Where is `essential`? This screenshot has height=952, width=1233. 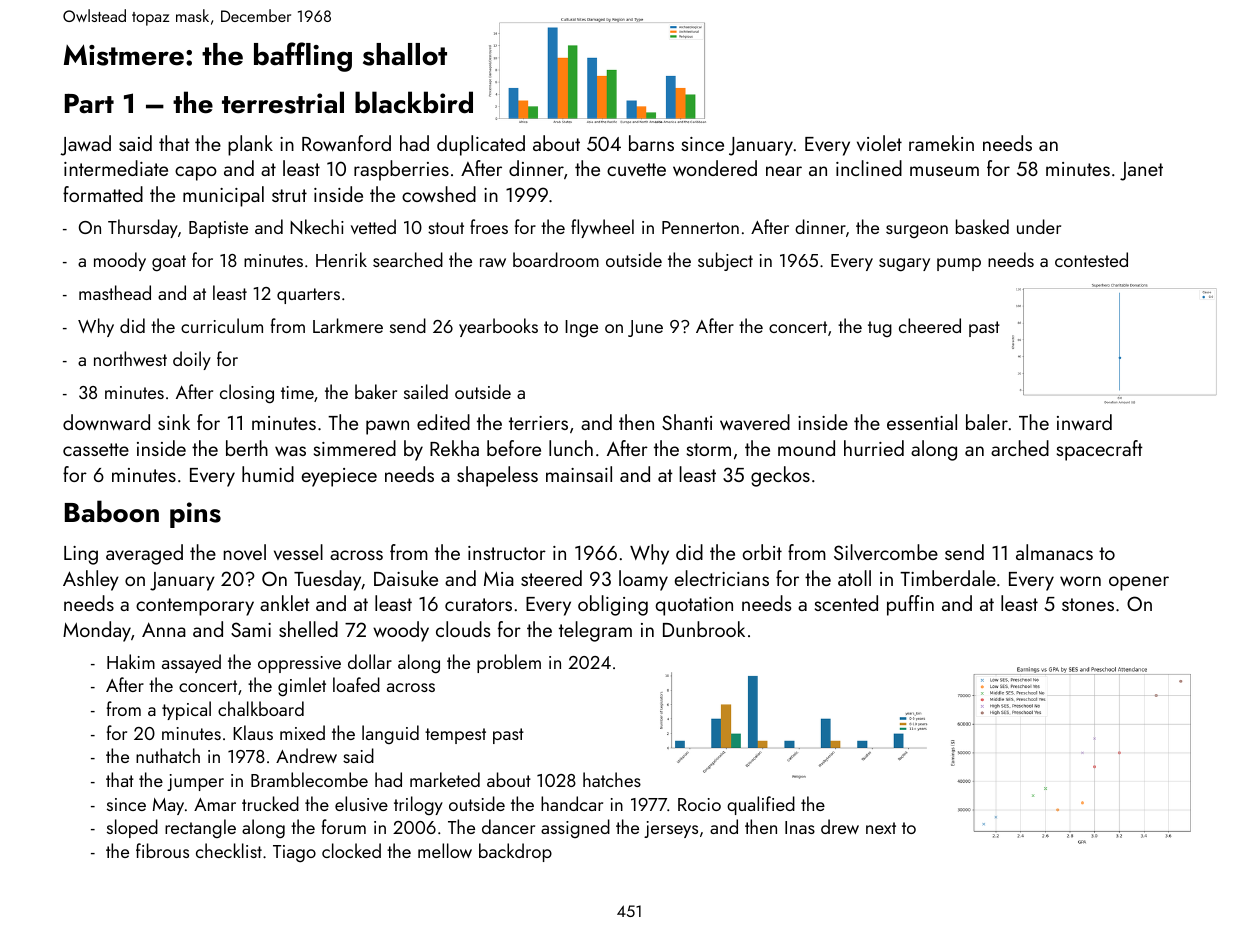
essential is located at coordinates (922, 422).
